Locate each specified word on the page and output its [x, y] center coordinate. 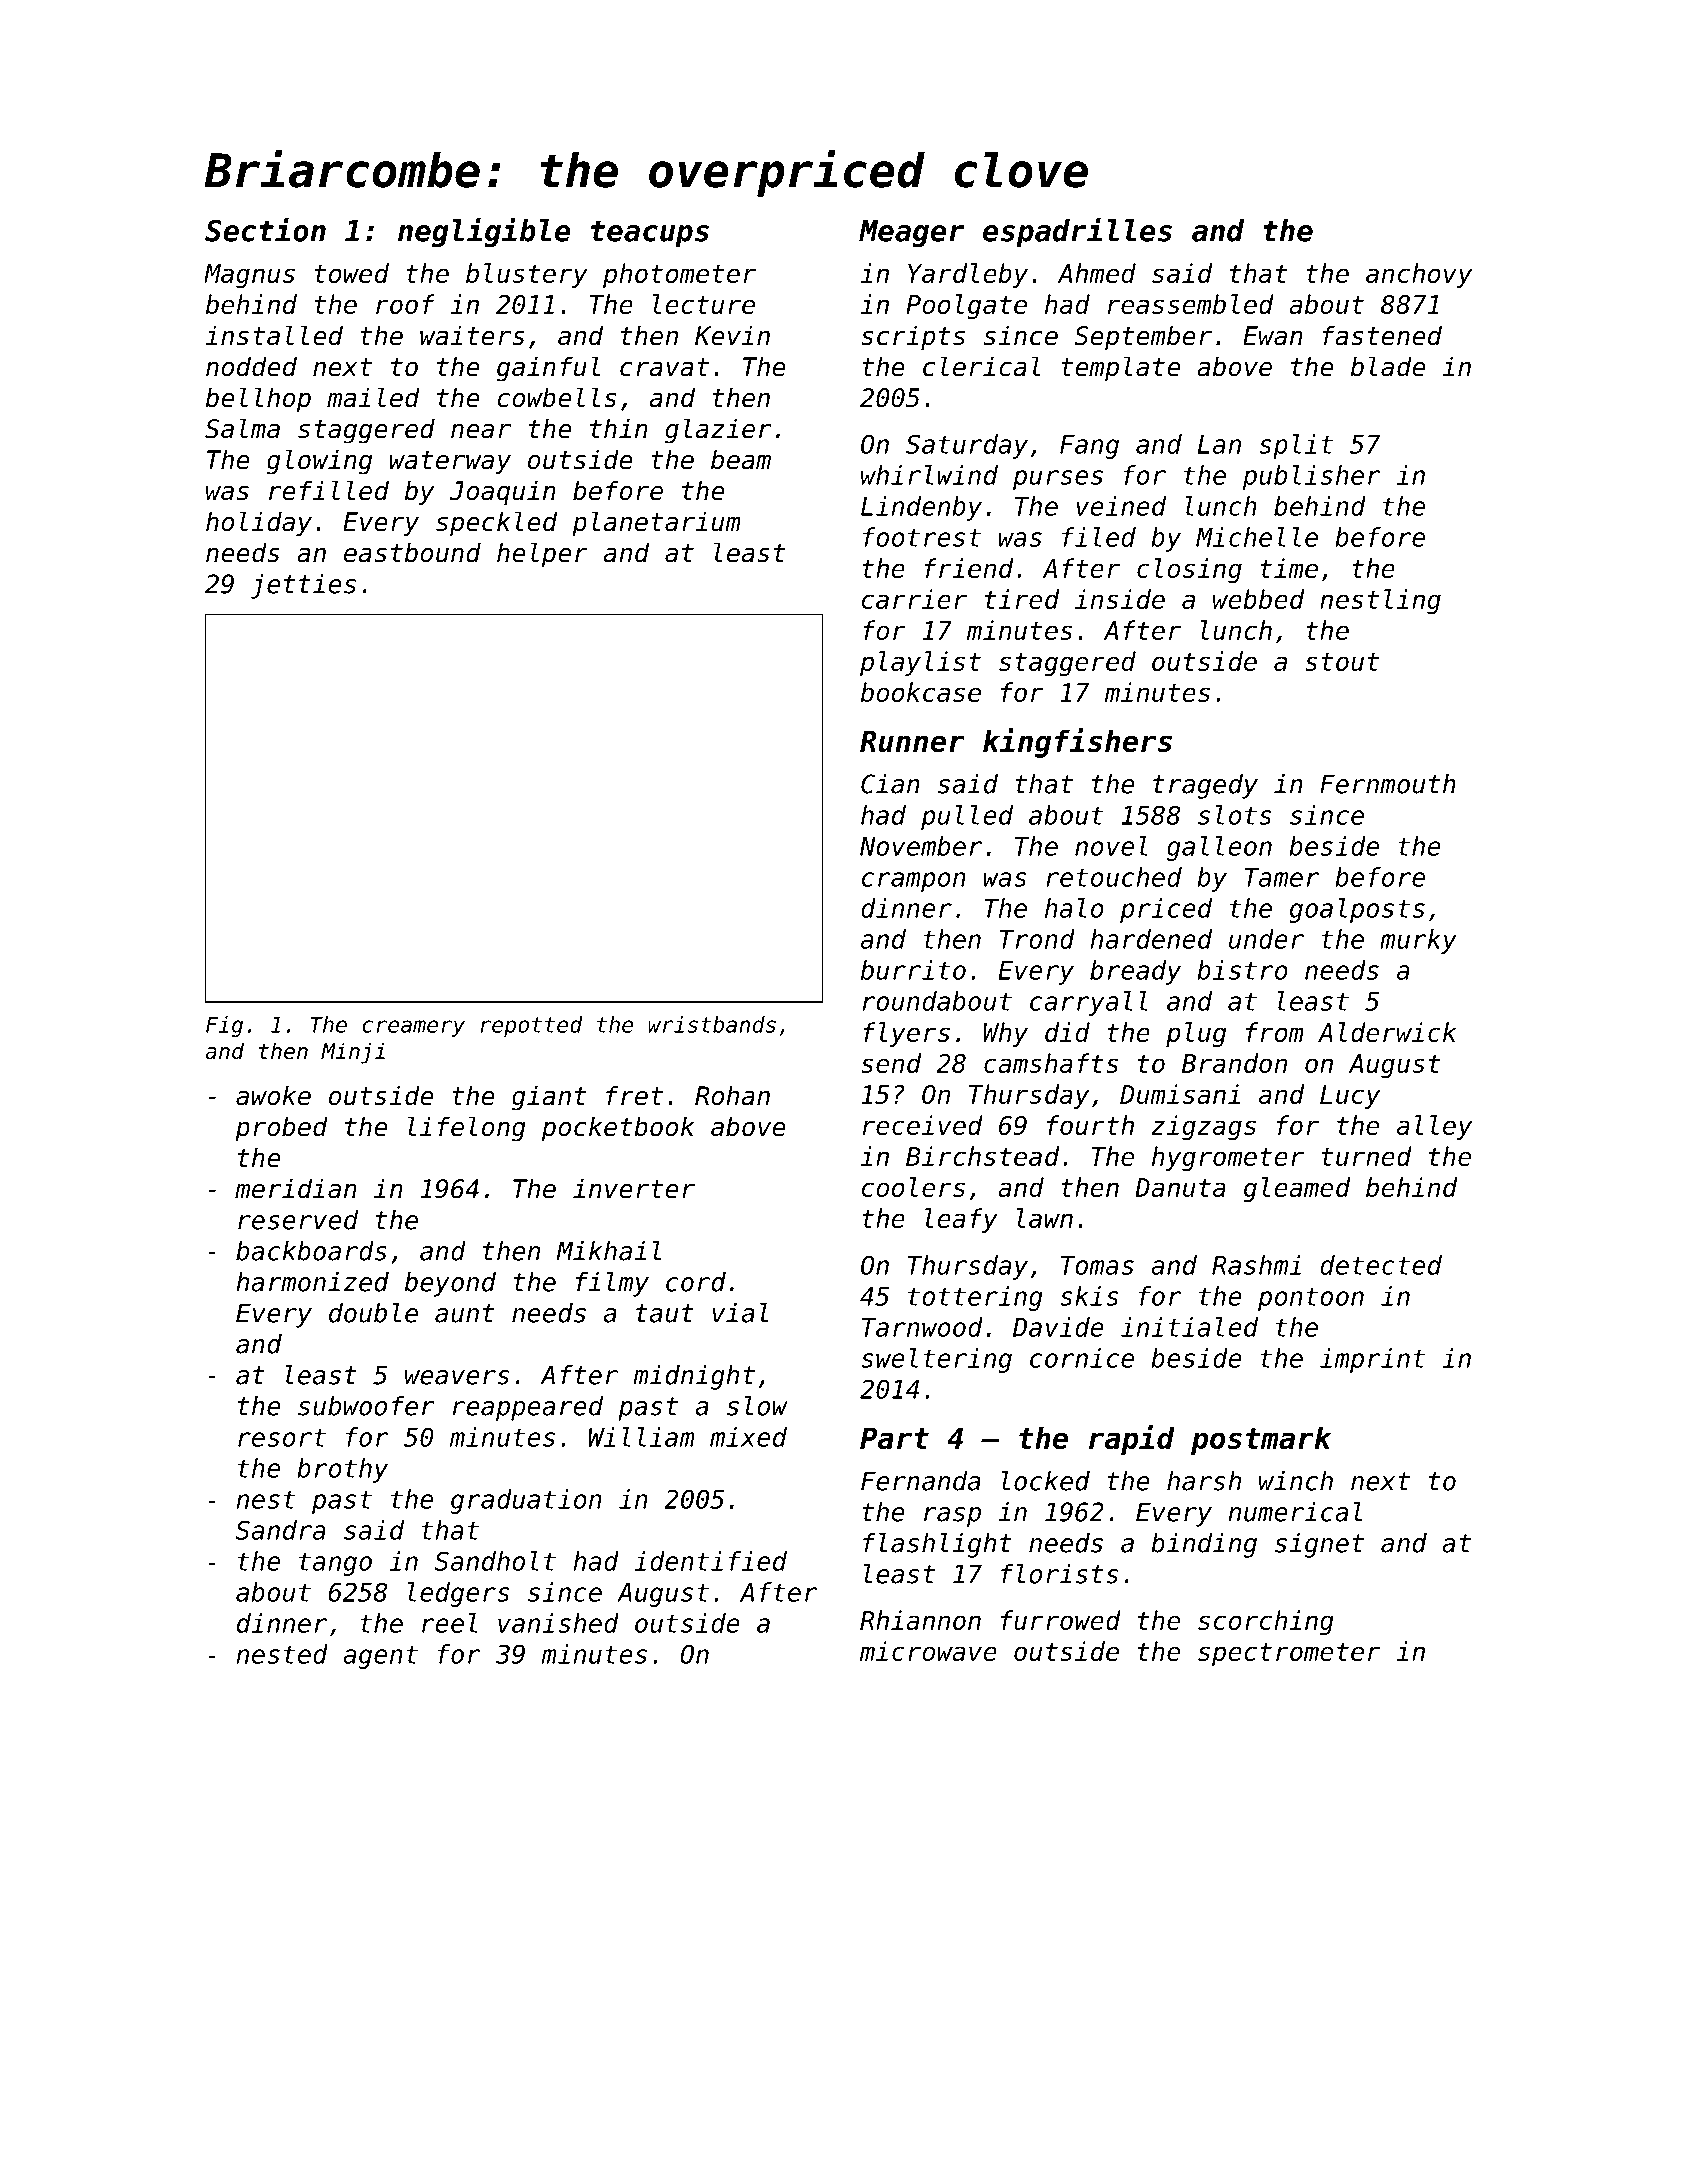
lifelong [467, 1129]
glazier [718, 431]
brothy [342, 1470]
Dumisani [1180, 1094]
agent [380, 1657]
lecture [704, 304]
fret [634, 1095]
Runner [912, 741]
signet [1319, 1545]
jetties [303, 586]
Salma [242, 428]
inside [1120, 599]
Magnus [249, 276]
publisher [1312, 477]
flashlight [937, 1545]
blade [1388, 366]
